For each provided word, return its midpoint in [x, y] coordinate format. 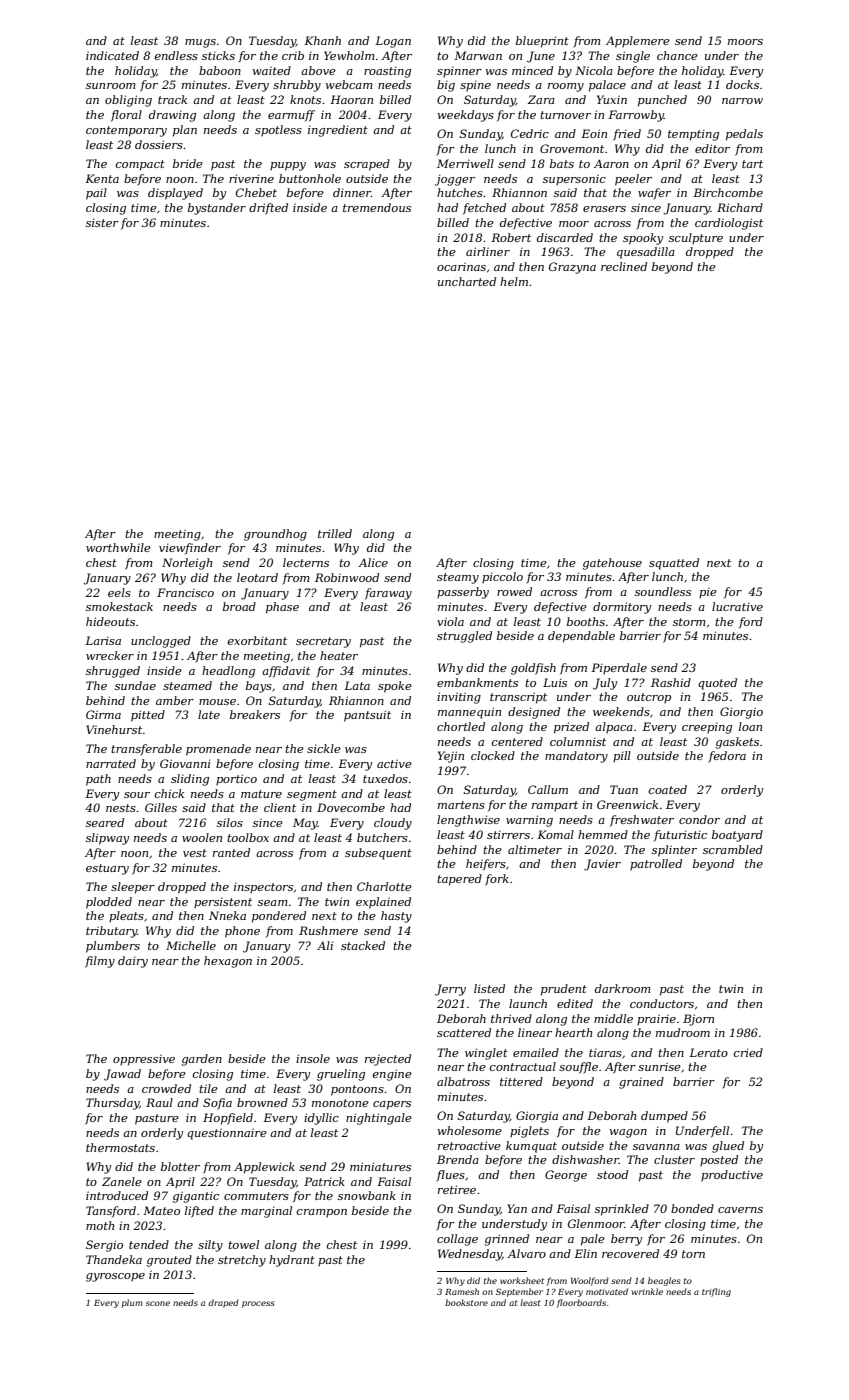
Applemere [638, 42]
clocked [493, 755]
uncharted [467, 281]
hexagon [228, 962]
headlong [228, 672]
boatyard [737, 836]
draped [224, 1303]
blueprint [542, 42]
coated [668, 789]
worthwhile [118, 547]
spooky [643, 239]
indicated [112, 55]
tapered [459, 880]
